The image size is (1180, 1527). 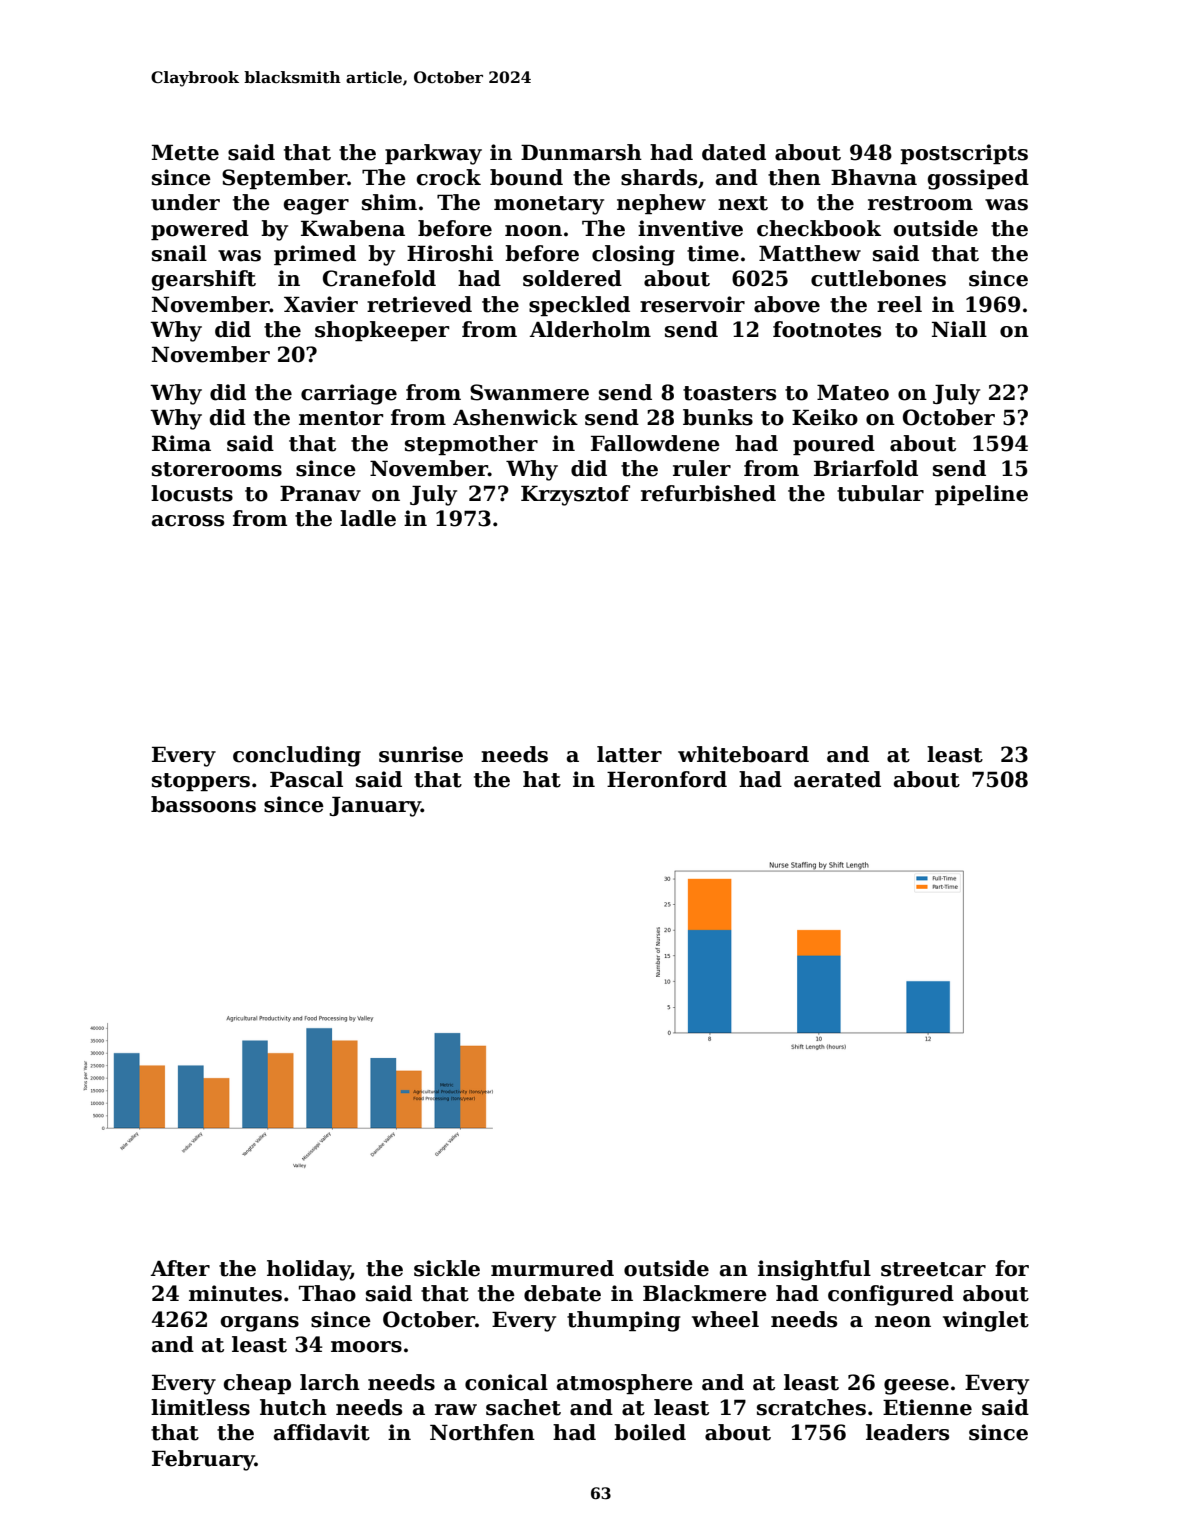 What do you see at coordinates (185, 202) in the screenshot?
I see `under` at bounding box center [185, 202].
